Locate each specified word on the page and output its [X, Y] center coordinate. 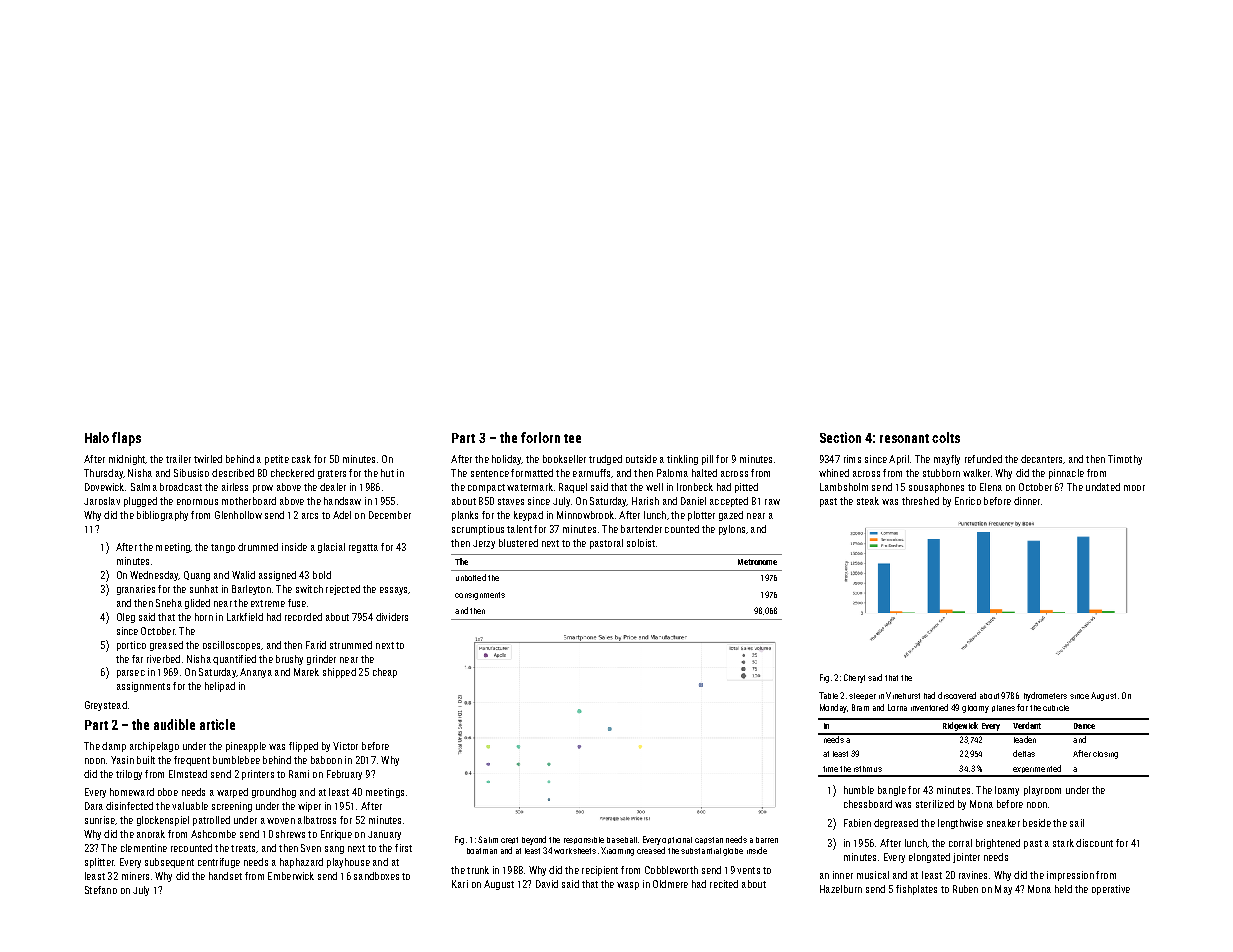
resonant [904, 438]
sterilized [935, 804]
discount [1094, 843]
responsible [584, 840]
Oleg [126, 618]
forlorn [540, 437]
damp [114, 747]
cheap [385, 673]
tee [572, 438]
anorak [151, 834]
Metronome [757, 562]
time [830, 769]
